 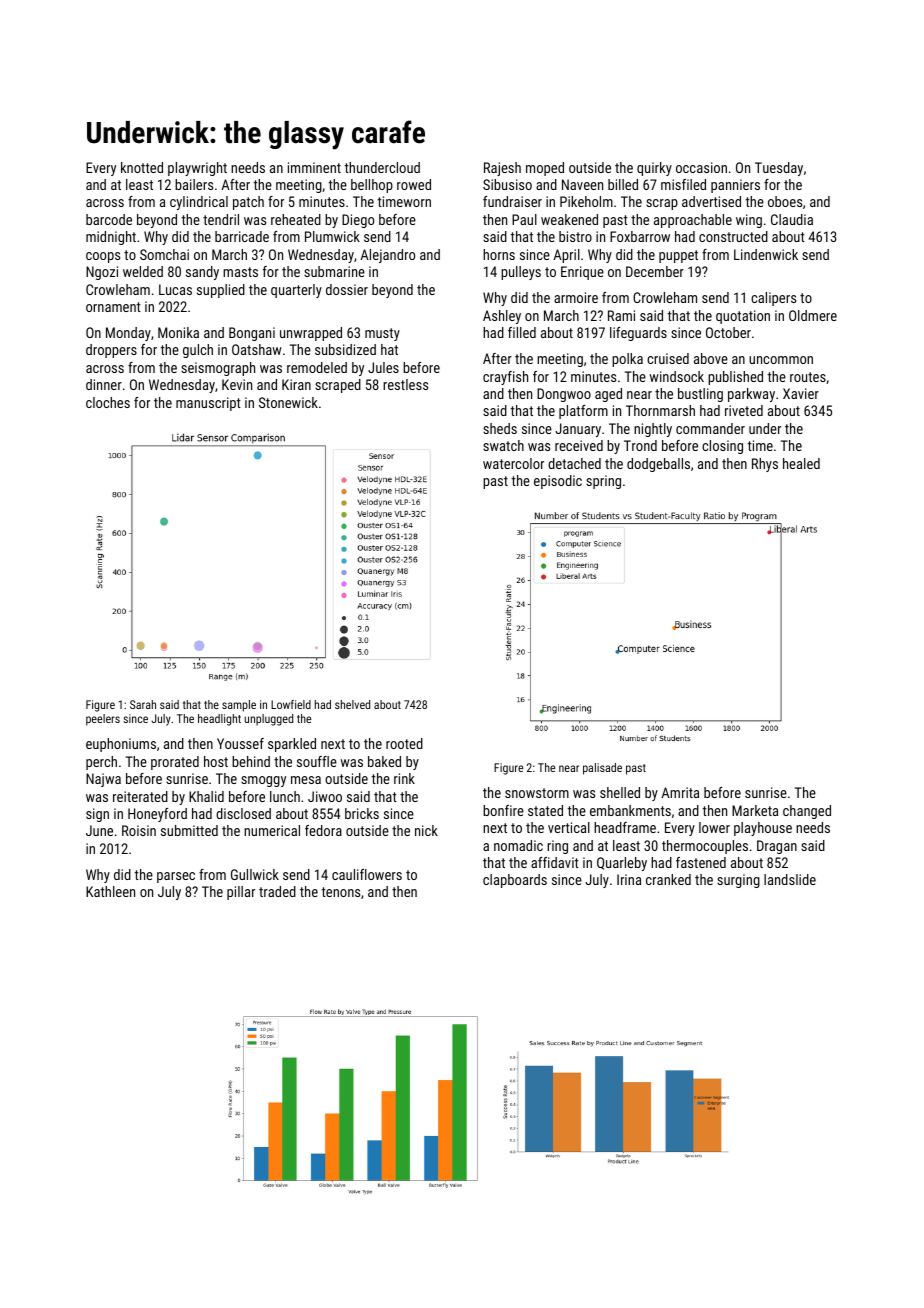 I want to click on crayfish, so click(x=505, y=378).
